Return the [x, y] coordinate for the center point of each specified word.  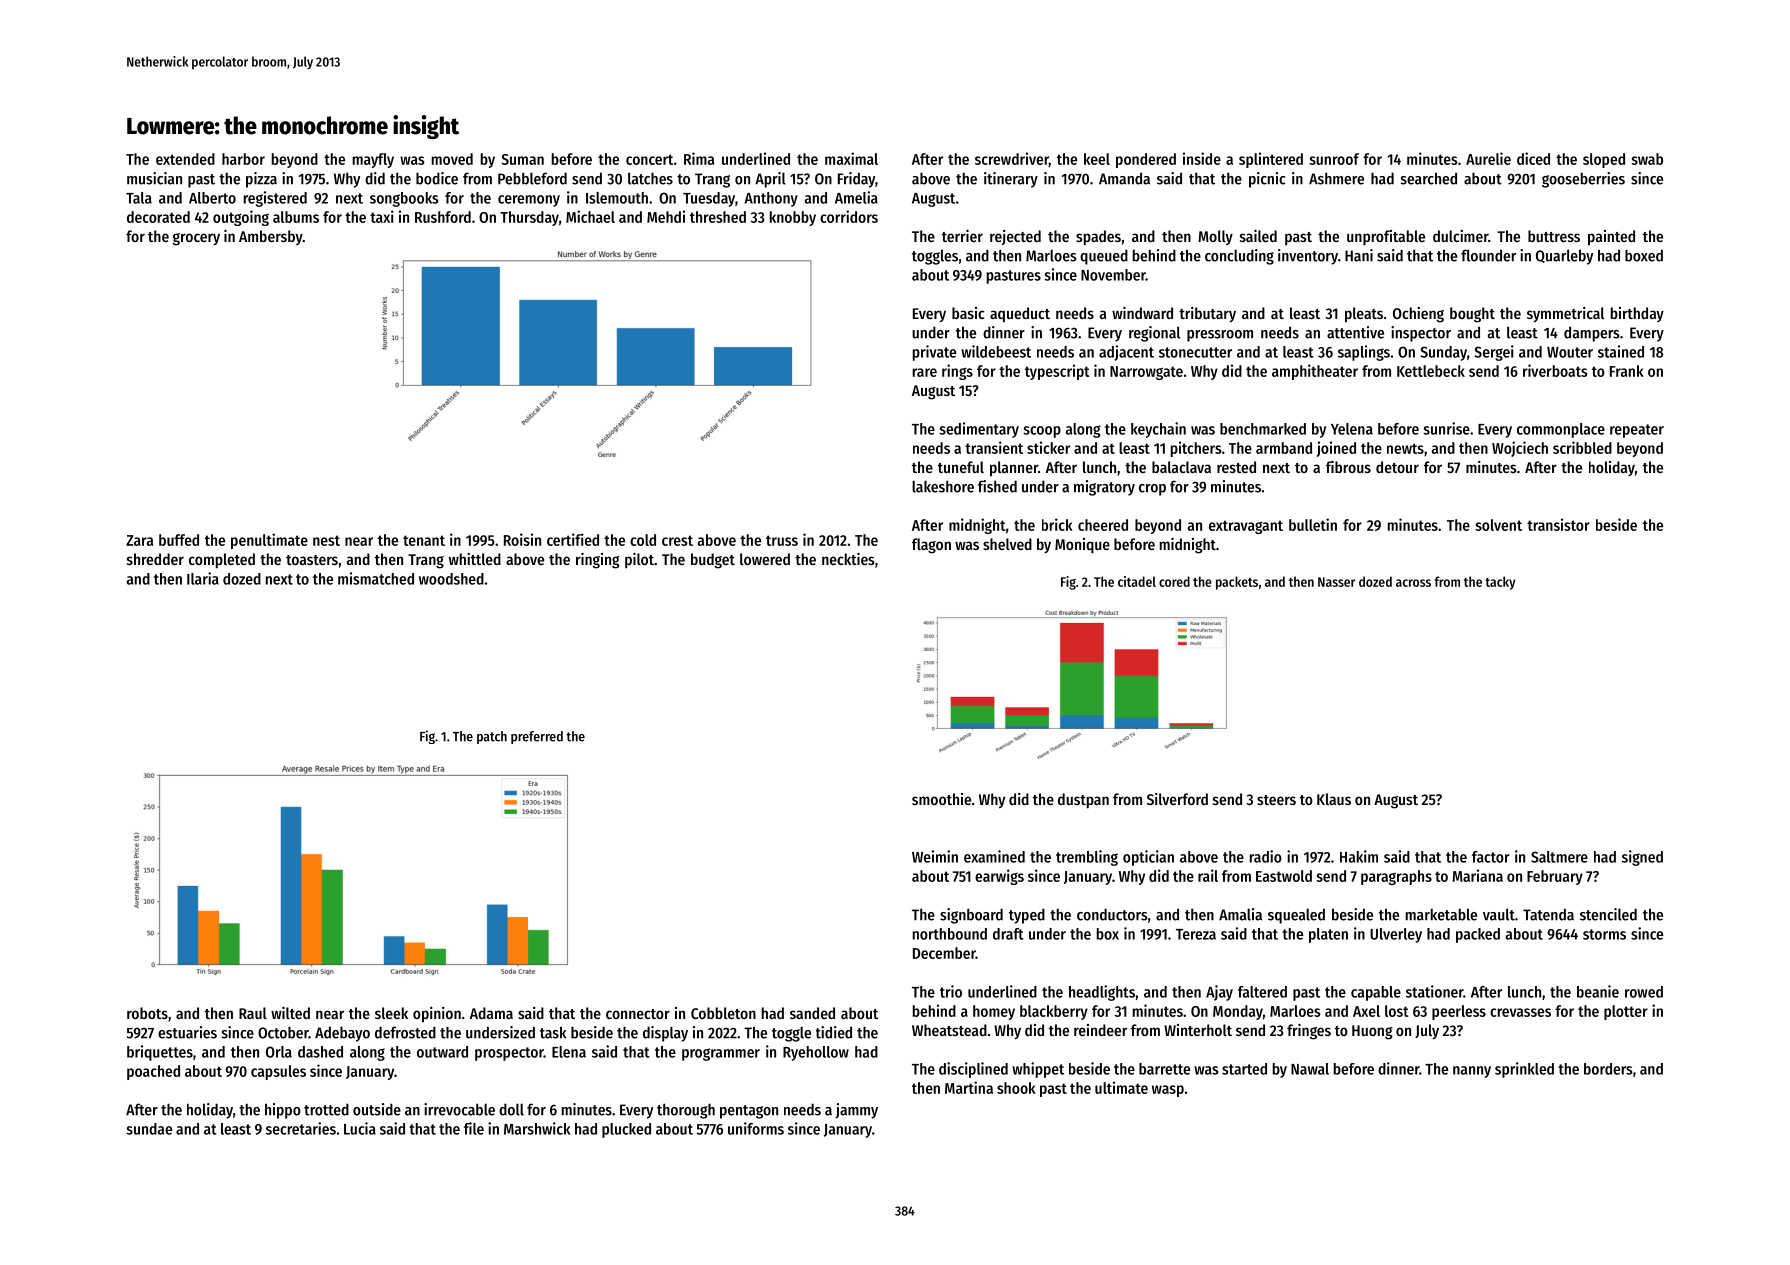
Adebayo [342, 1034]
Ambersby [271, 237]
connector [638, 1014]
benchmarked [1263, 429]
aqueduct [1020, 315]
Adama [491, 1013]
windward [1142, 313]
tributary [1207, 314]
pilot [639, 560]
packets [1237, 583]
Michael [590, 216]
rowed [1644, 992]
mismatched [376, 578]
